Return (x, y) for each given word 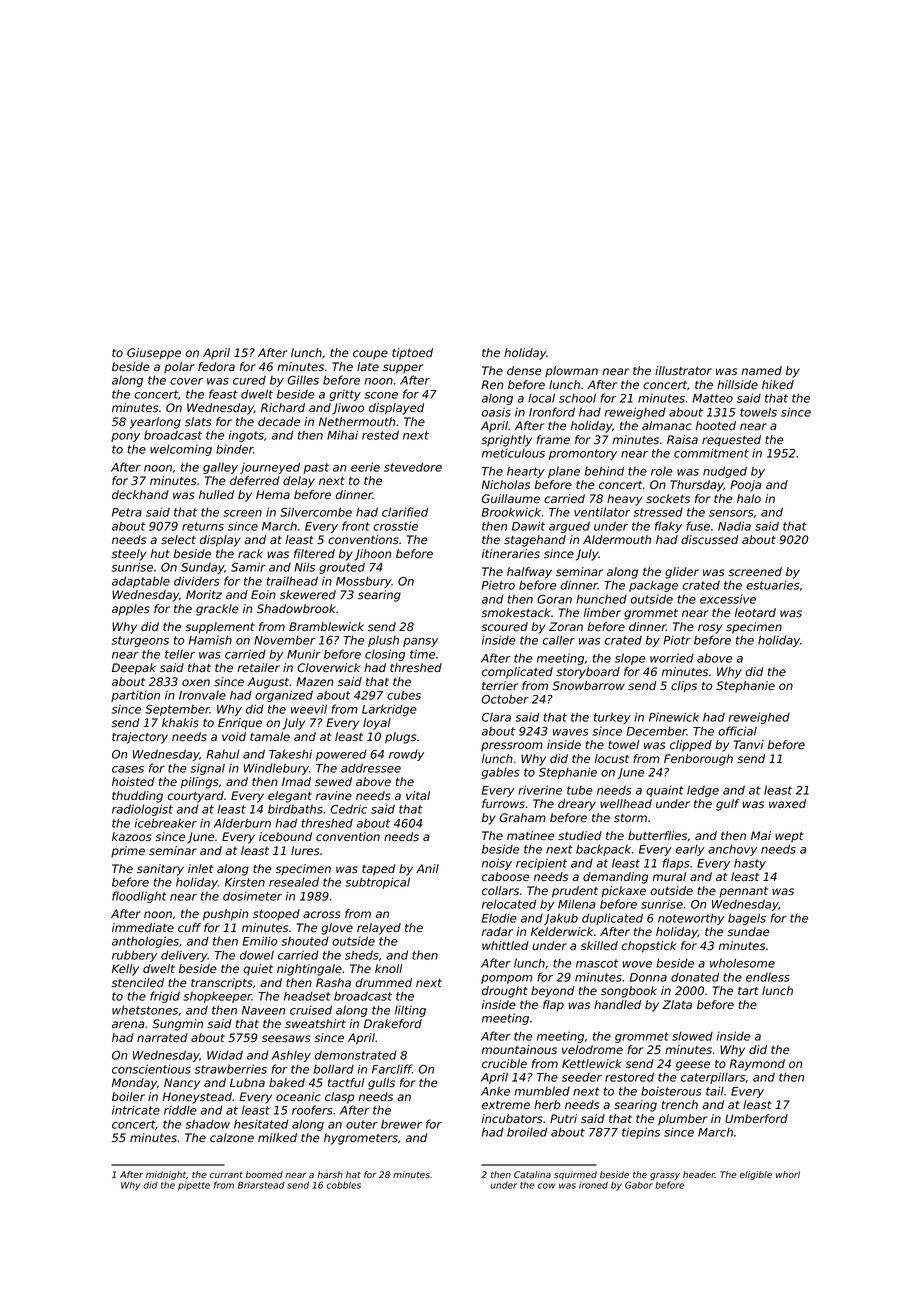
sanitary (160, 870)
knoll (388, 968)
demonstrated (356, 1055)
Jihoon (373, 555)
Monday (134, 1084)
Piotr (677, 640)
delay (299, 482)
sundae (748, 931)
